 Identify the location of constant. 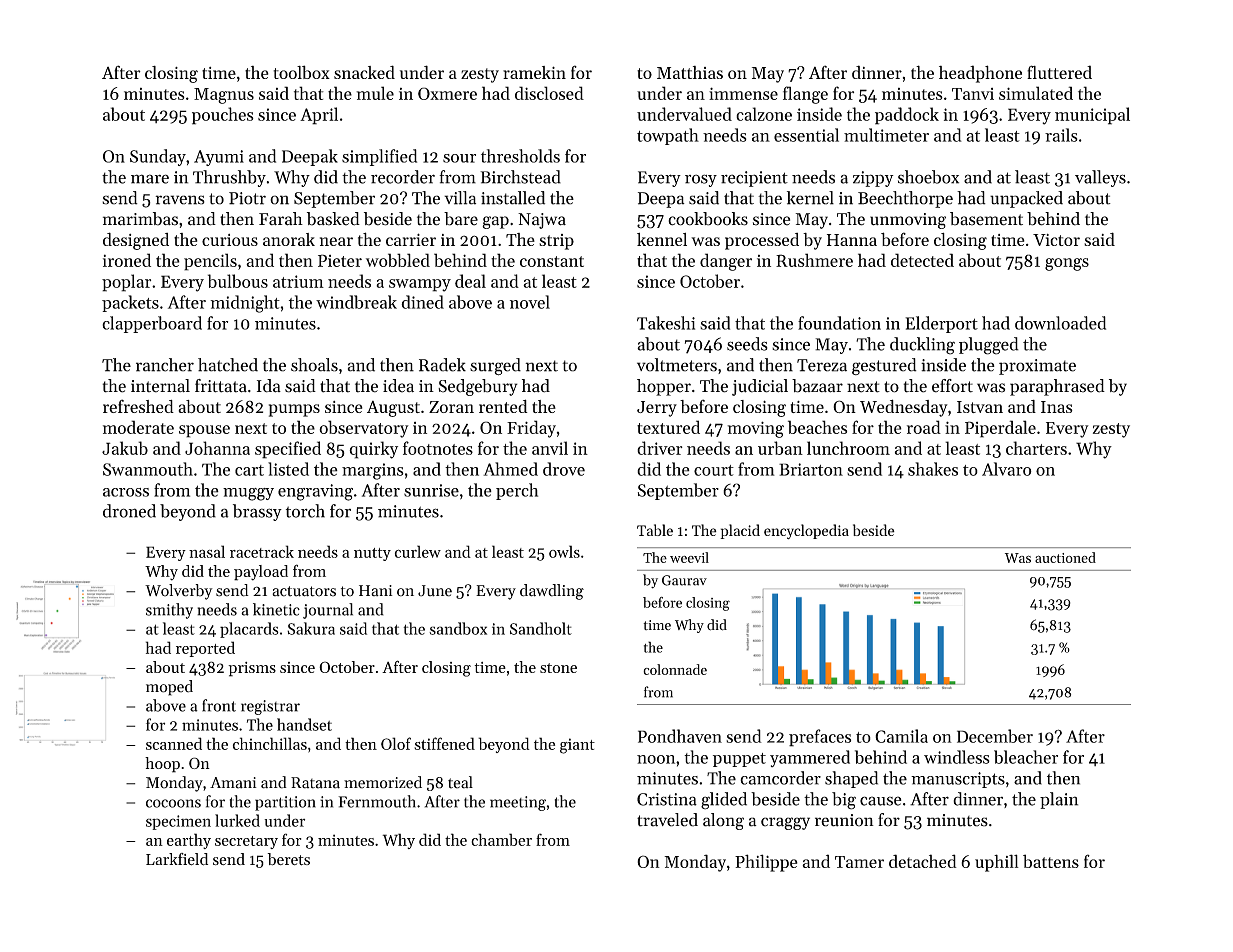
(552, 261).
